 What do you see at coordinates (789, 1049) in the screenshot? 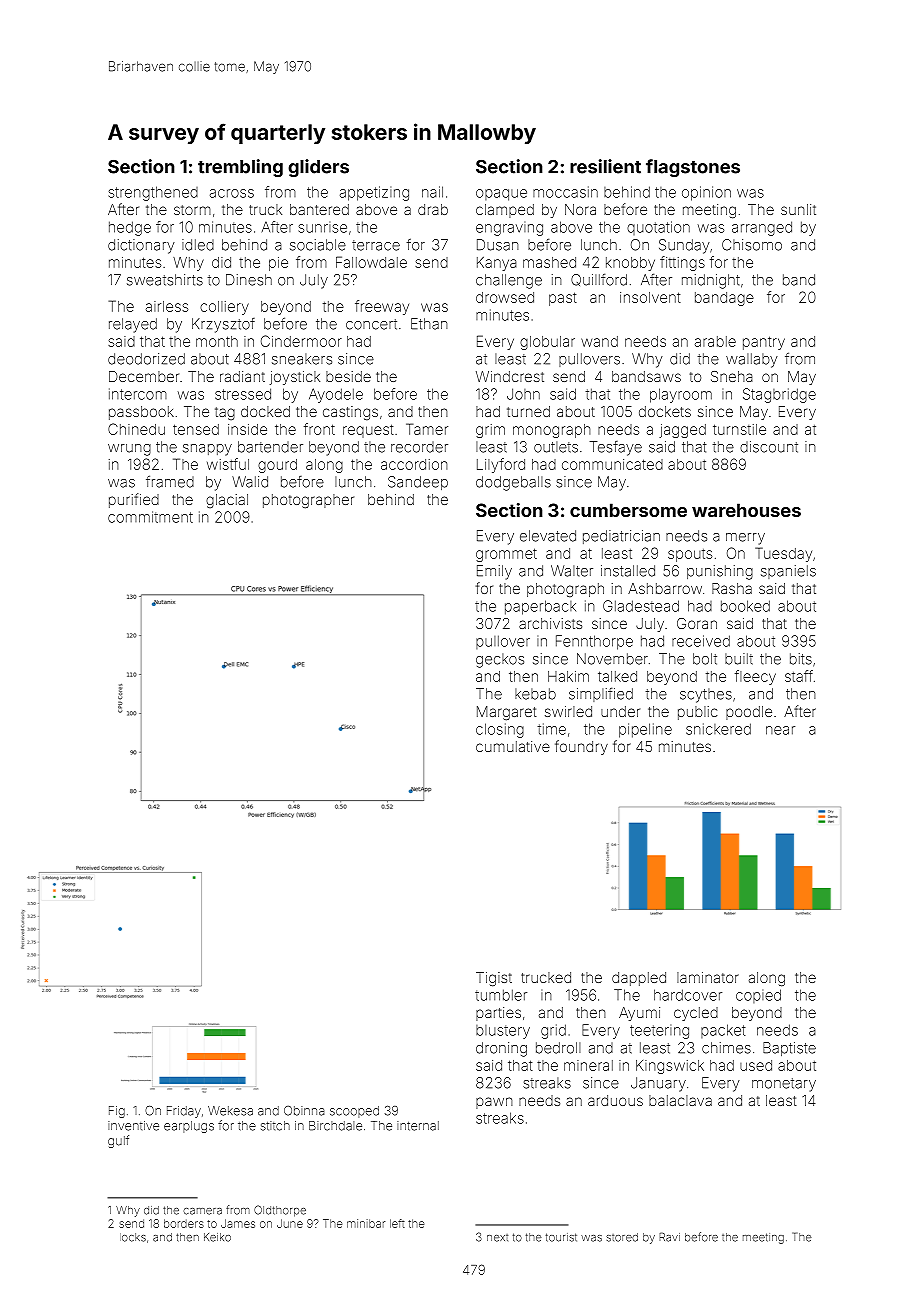
I see `Baptiste` at bounding box center [789, 1049].
